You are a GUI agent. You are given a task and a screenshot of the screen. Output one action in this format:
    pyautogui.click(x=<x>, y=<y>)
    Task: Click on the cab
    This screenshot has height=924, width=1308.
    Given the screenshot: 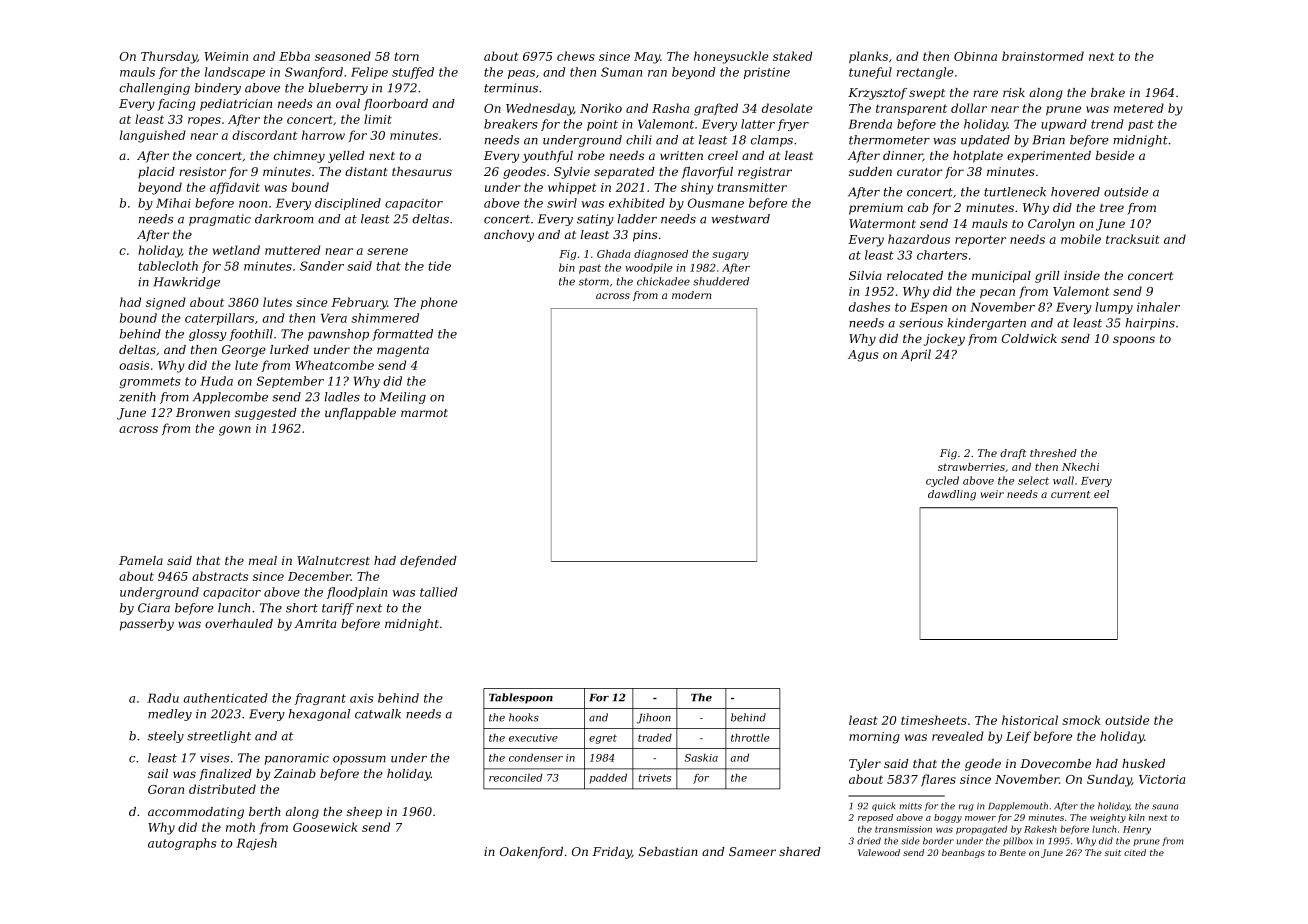 What is the action you would take?
    pyautogui.click(x=918, y=207)
